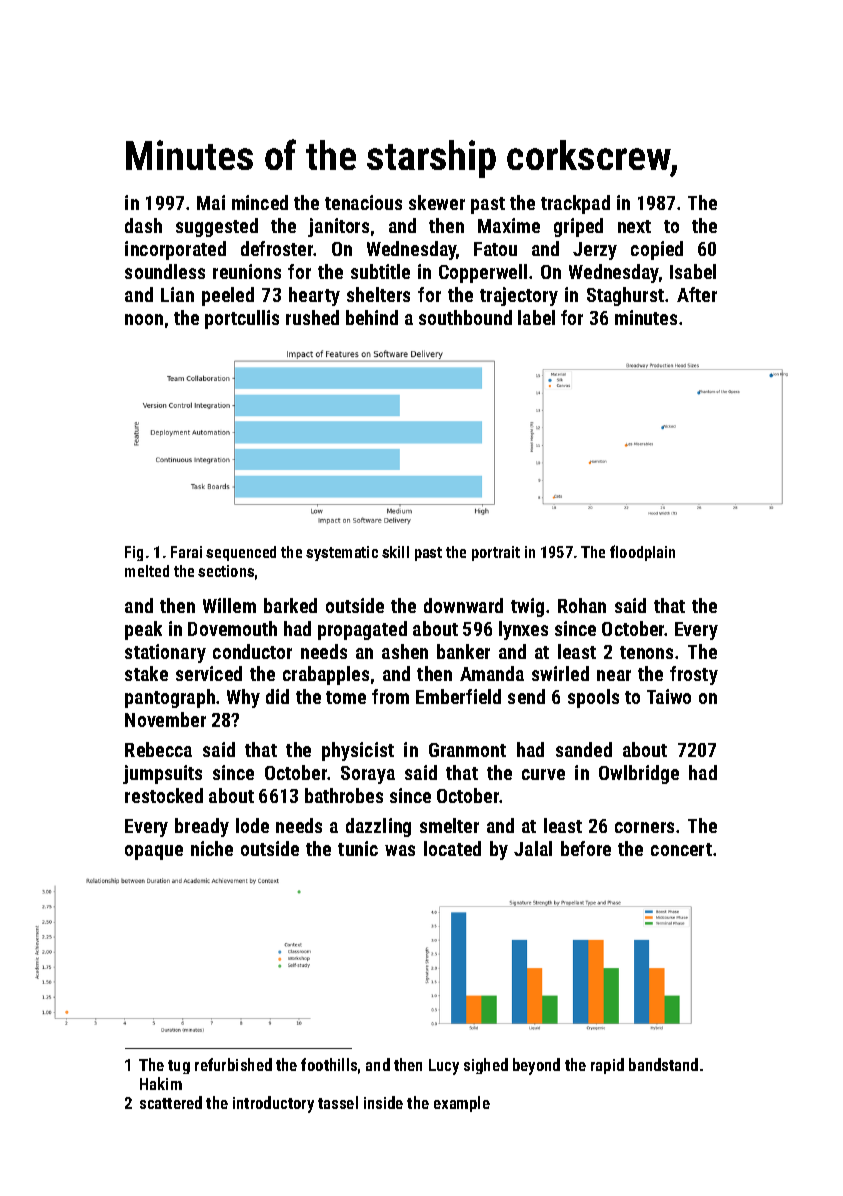 Image resolution: width=843 pixels, height=1196 pixels. Describe the element at coordinates (693, 271) in the image. I see `Isabel` at that location.
